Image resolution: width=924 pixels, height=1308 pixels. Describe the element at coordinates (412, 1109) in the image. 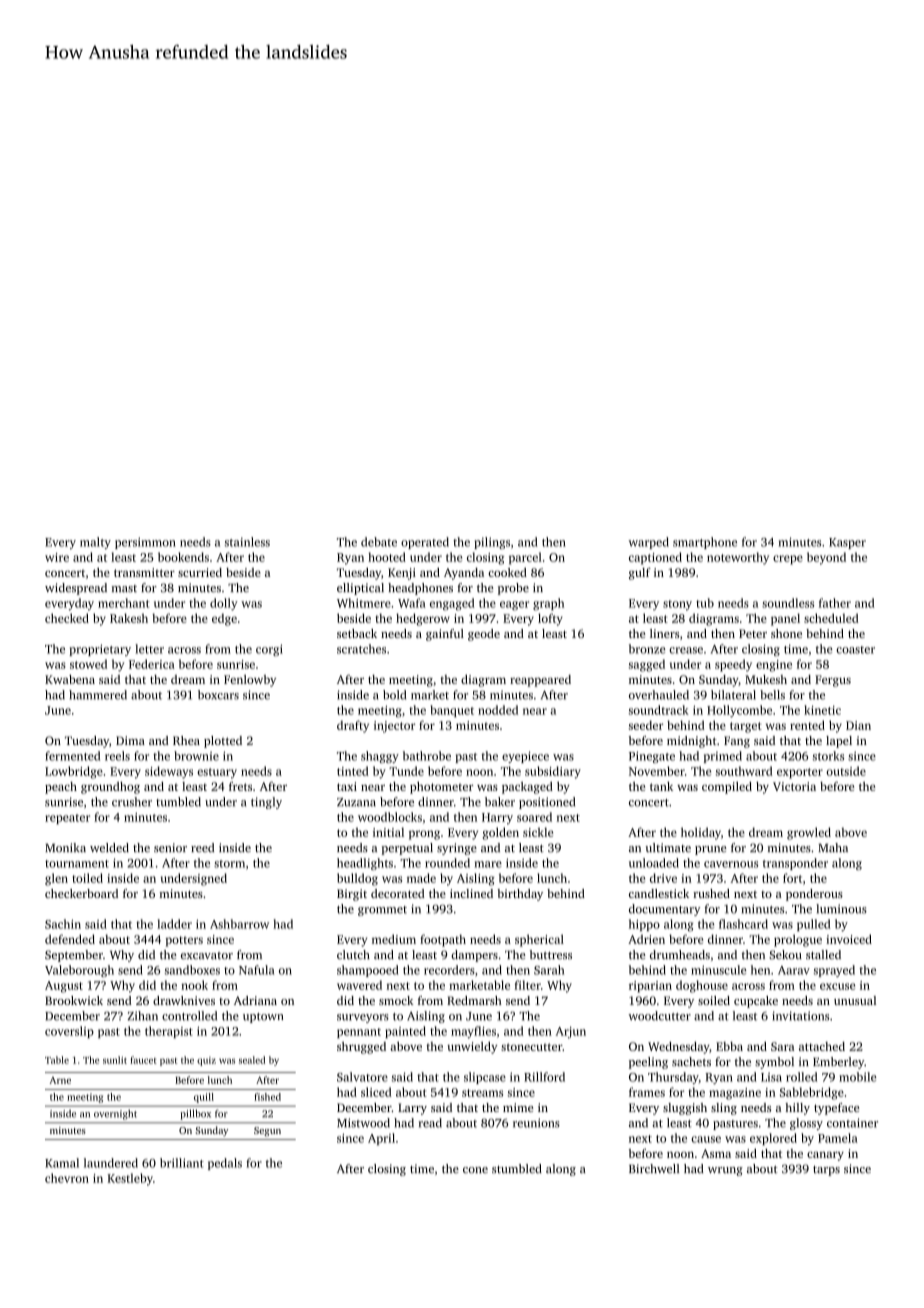

I see `Larry` at that location.
